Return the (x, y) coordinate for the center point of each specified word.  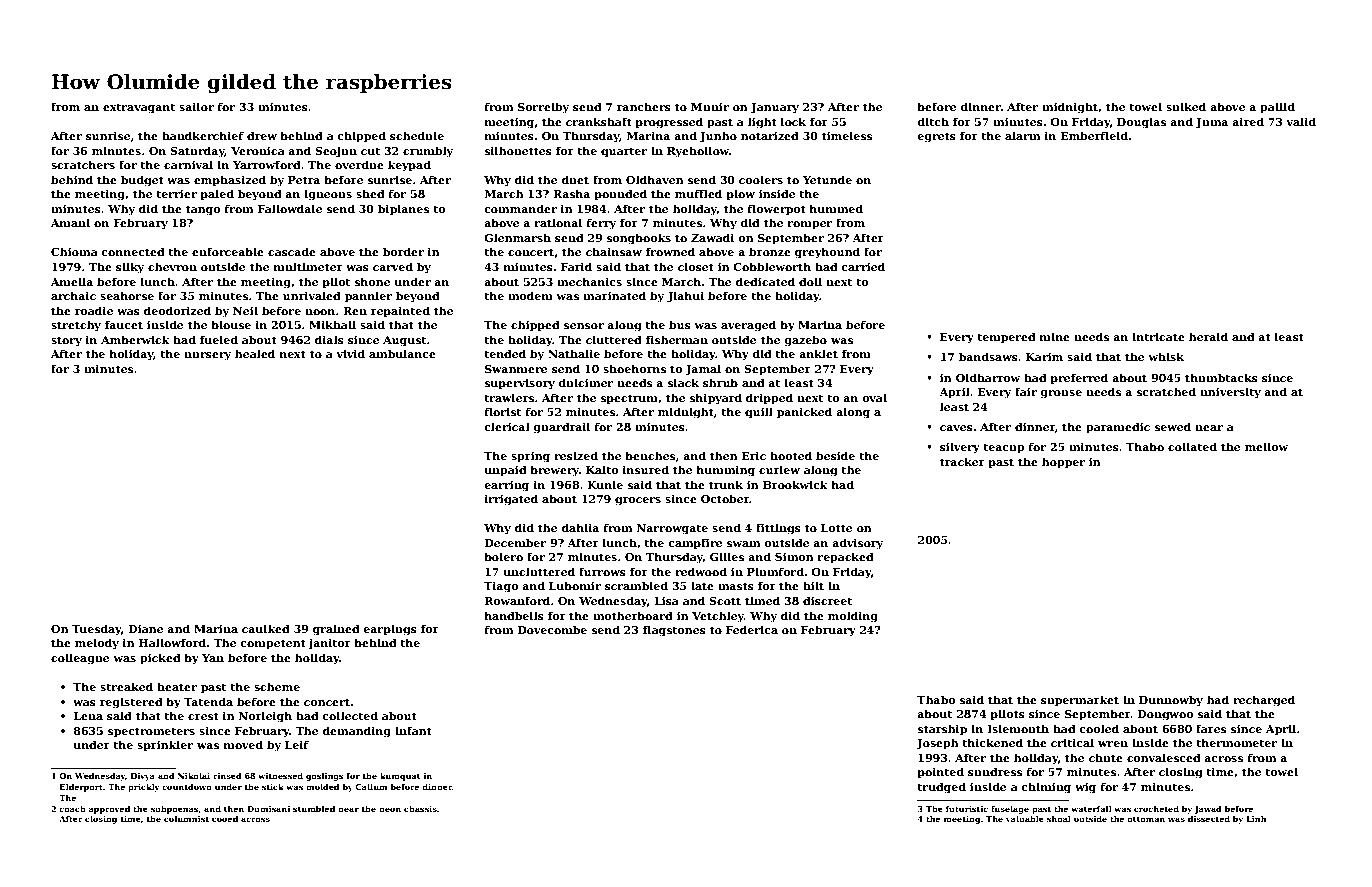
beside (835, 455)
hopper (1063, 463)
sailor (196, 106)
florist (503, 411)
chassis (420, 809)
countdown (187, 787)
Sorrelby (543, 108)
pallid (1277, 108)
